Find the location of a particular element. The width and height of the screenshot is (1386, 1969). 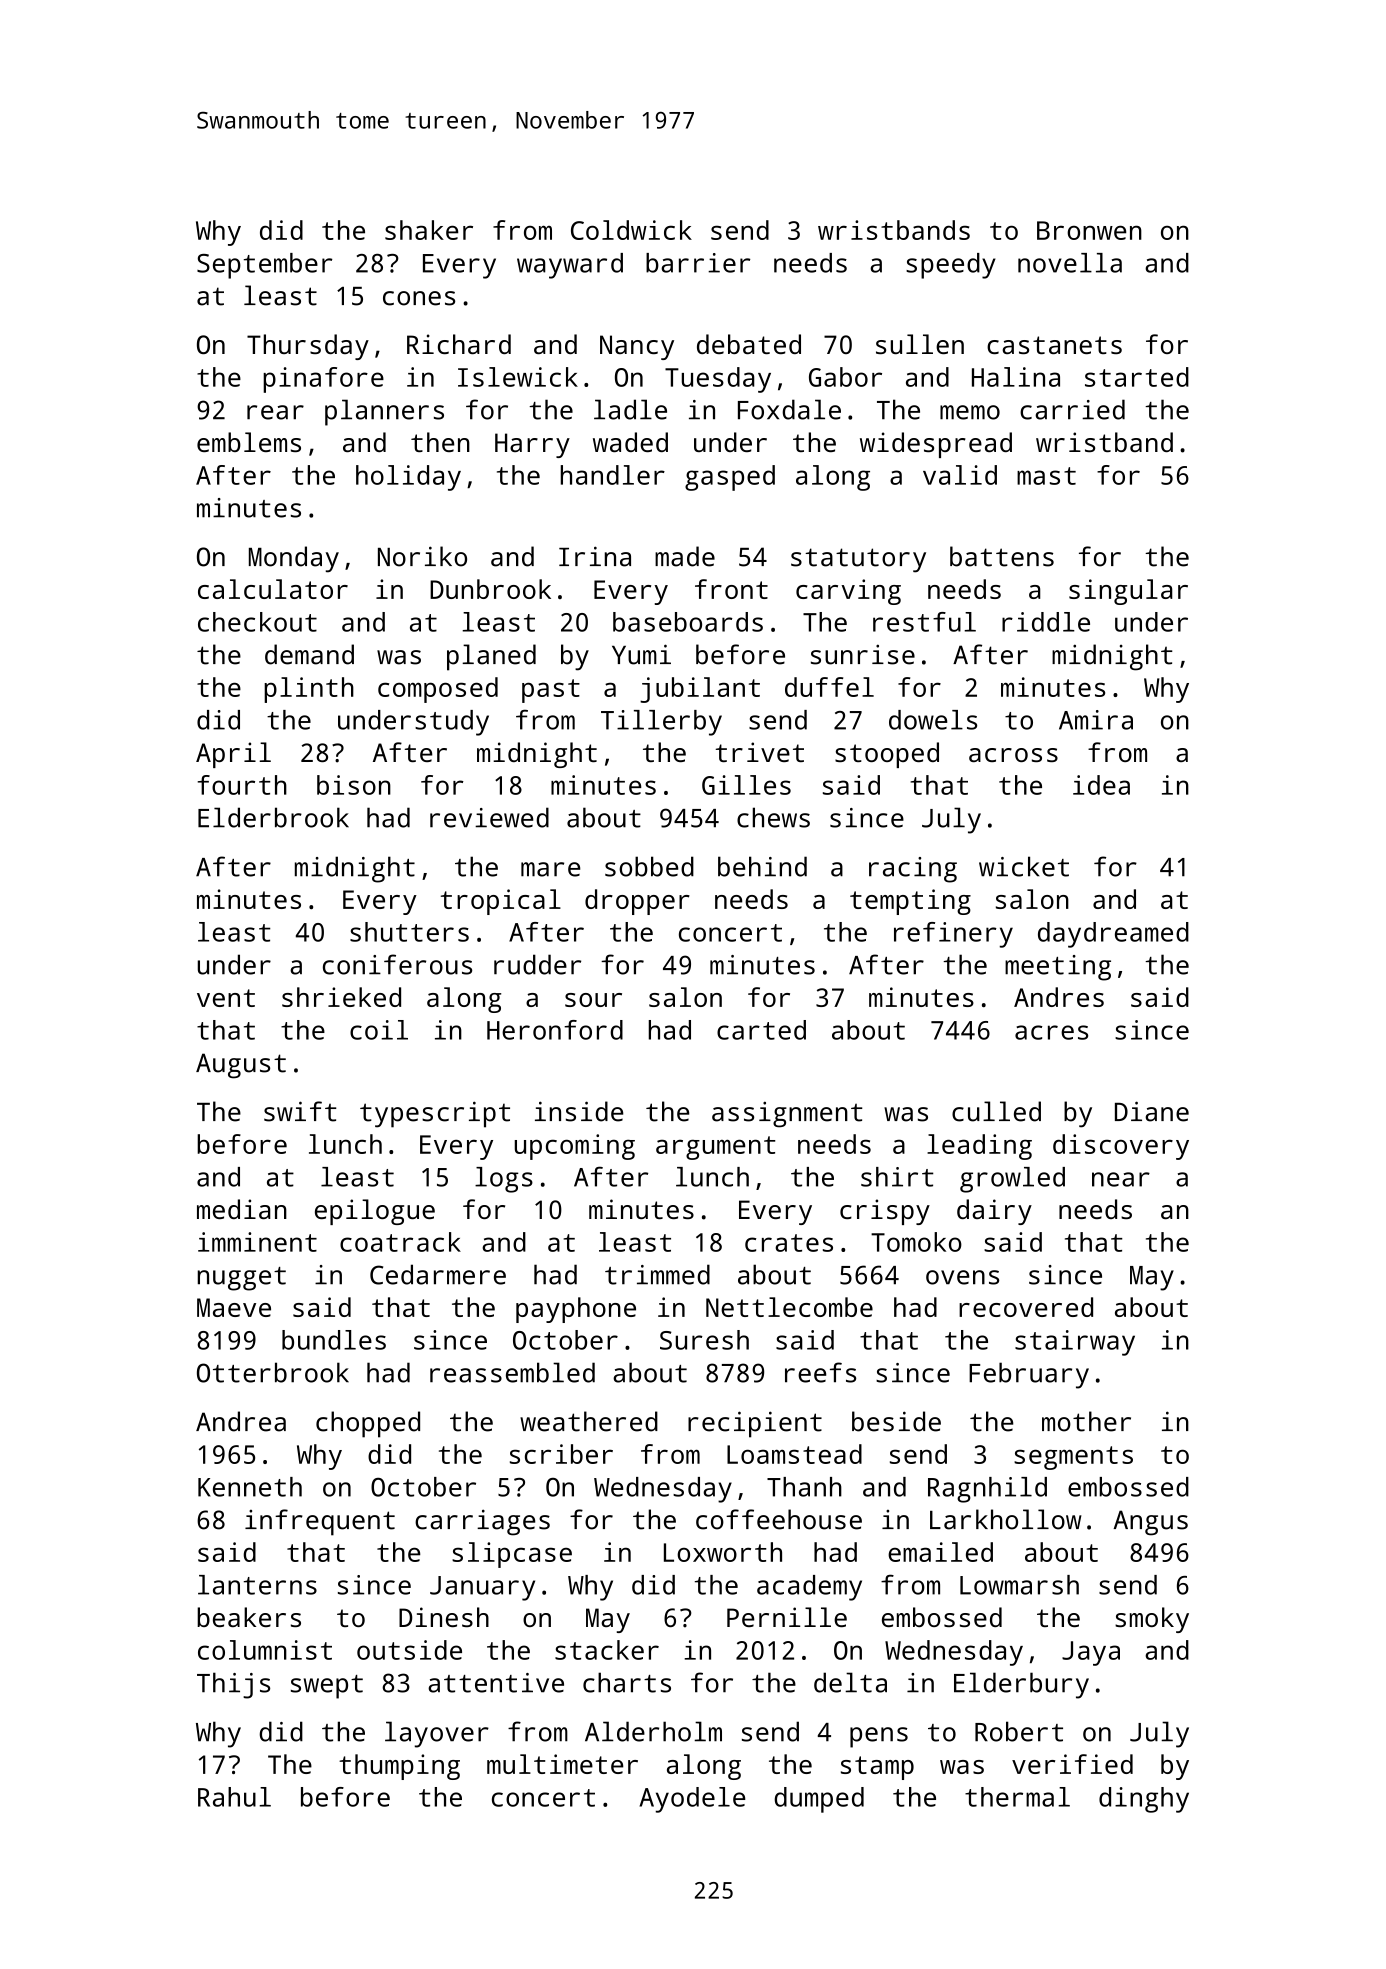

dinghy is located at coordinates (1144, 1800).
